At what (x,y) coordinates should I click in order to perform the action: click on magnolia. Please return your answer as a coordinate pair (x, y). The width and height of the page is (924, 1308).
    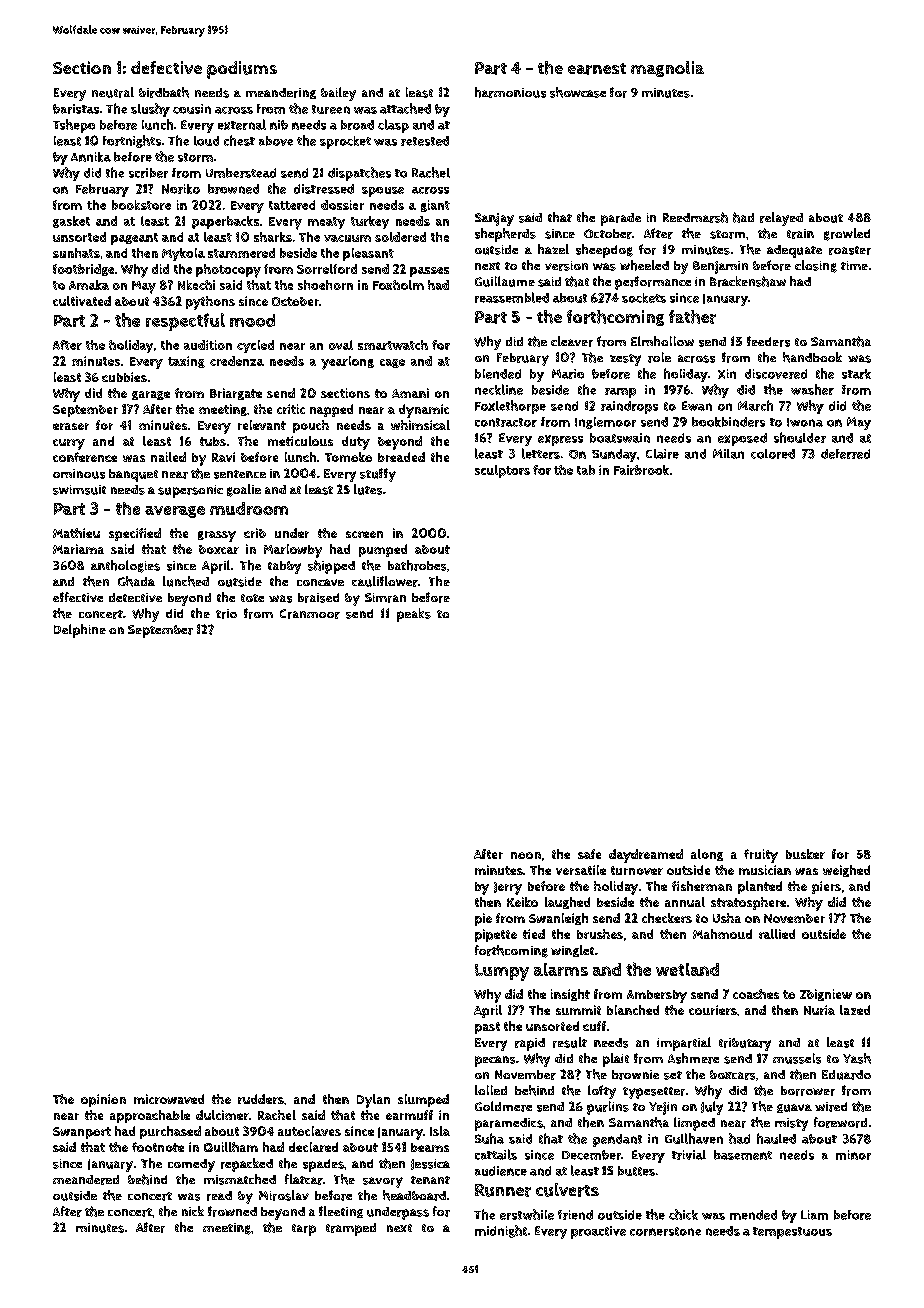
    Looking at the image, I should click on (667, 69).
